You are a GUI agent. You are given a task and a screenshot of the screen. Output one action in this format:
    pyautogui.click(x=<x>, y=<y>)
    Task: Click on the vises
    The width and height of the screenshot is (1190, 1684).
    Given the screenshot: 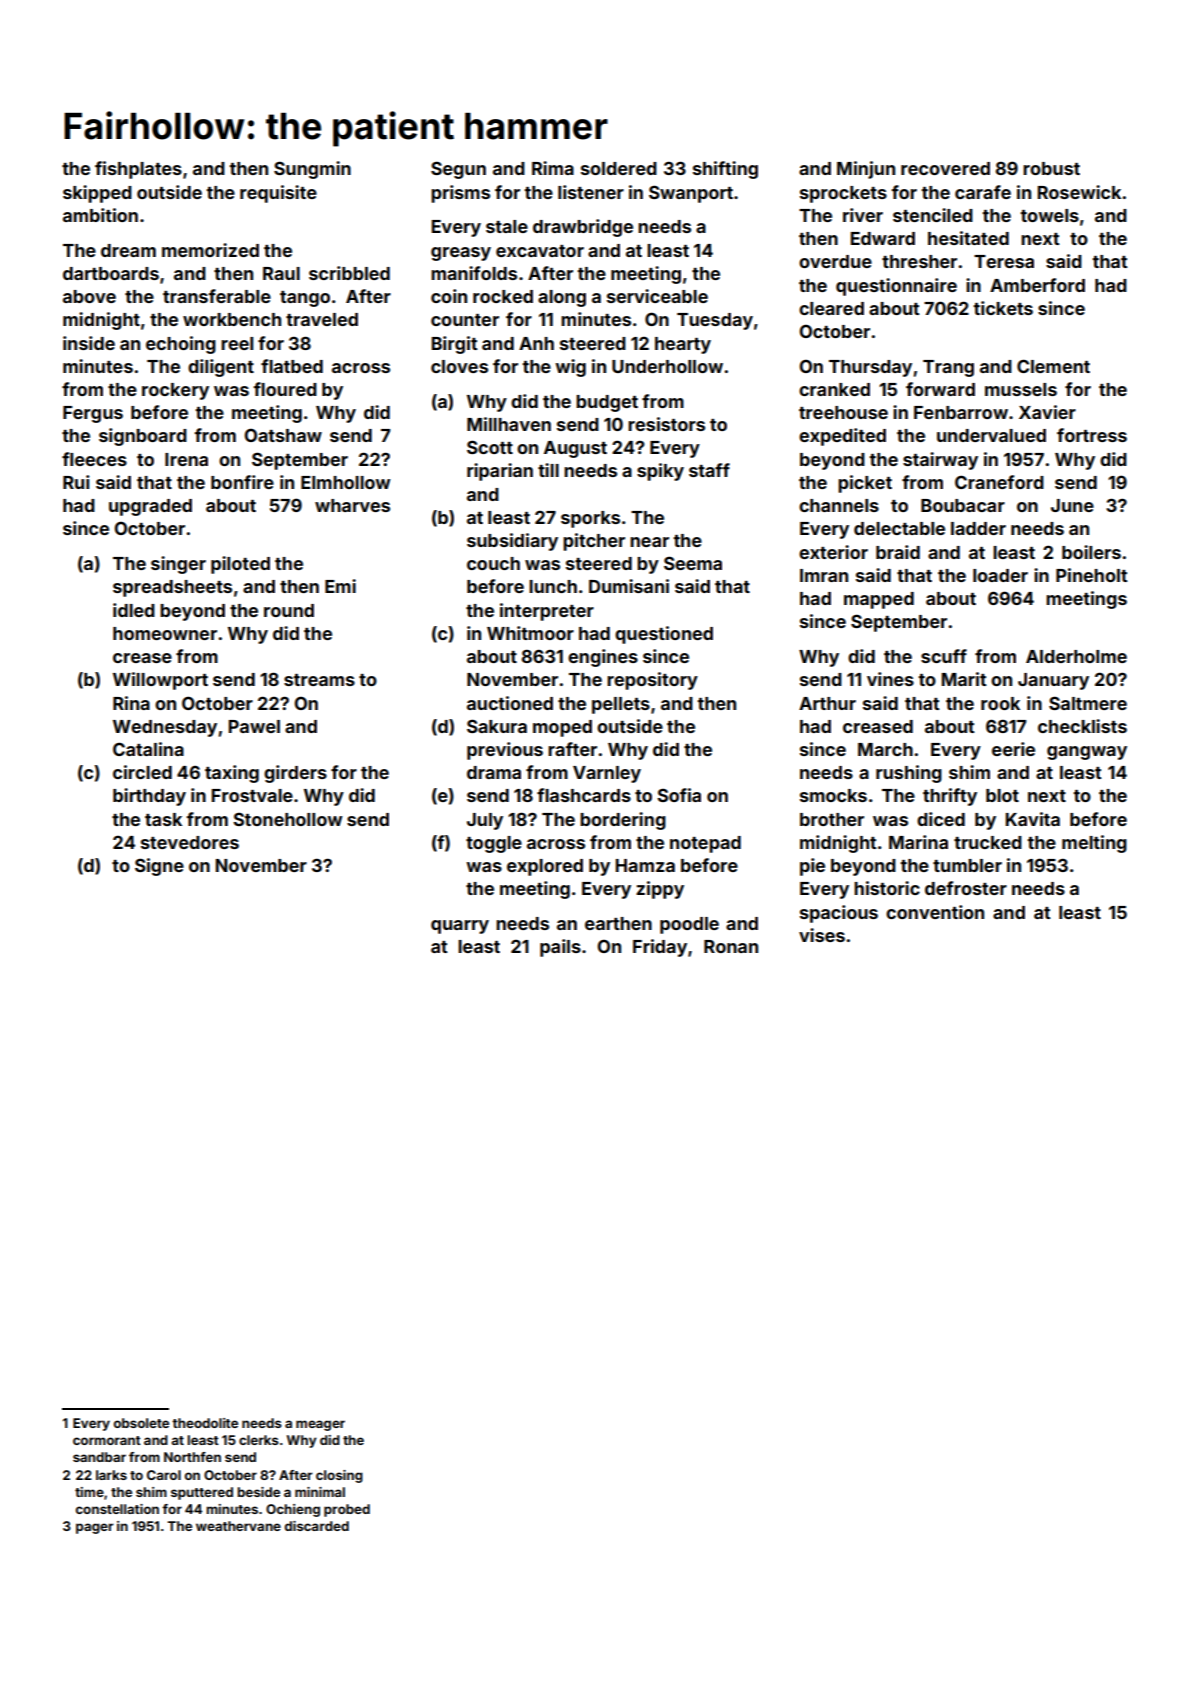 What is the action you would take?
    pyautogui.click(x=822, y=935)
